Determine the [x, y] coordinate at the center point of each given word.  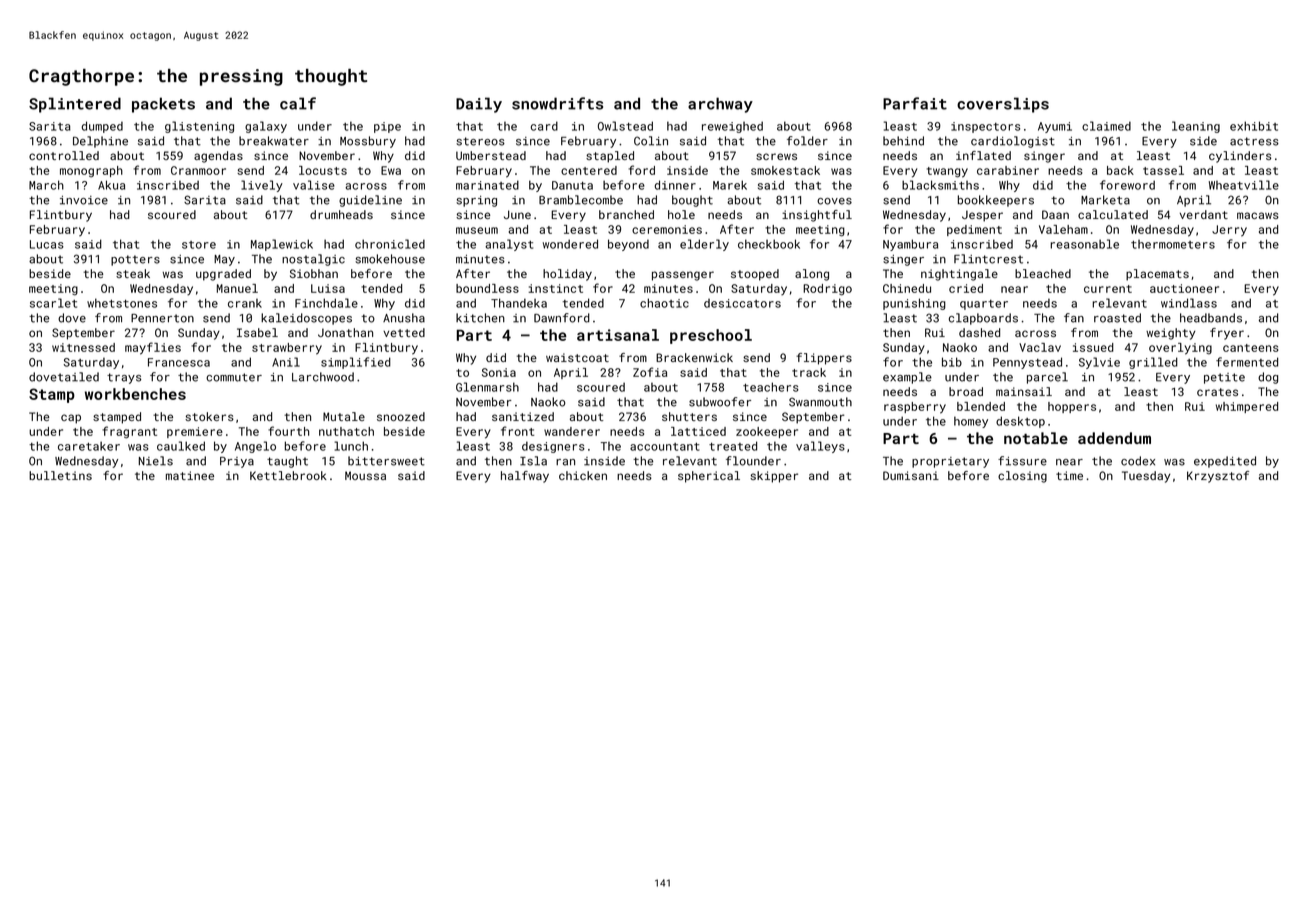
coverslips [1003, 105]
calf [298, 103]
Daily [479, 105]
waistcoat [577, 357]
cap [71, 419]
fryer [1227, 334]
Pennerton [162, 318]
